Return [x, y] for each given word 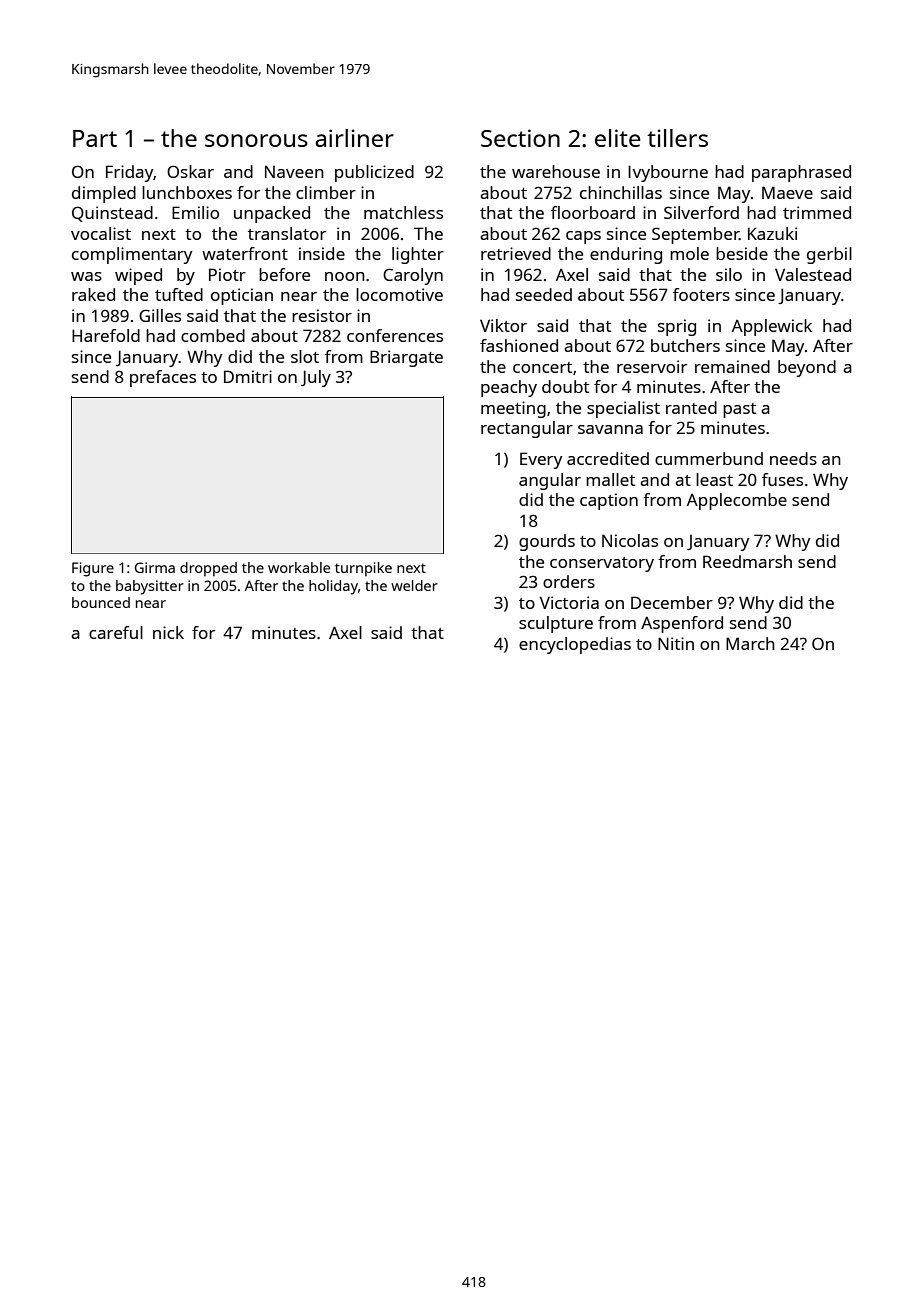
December [672, 602]
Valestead [813, 274]
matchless [403, 212]
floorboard [593, 212]
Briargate [406, 358]
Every [541, 460]
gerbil [829, 255]
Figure [93, 569]
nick [168, 632]
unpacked [272, 214]
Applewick [772, 327]
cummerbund [709, 458]
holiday [333, 587]
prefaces [163, 378]
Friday [130, 173]
